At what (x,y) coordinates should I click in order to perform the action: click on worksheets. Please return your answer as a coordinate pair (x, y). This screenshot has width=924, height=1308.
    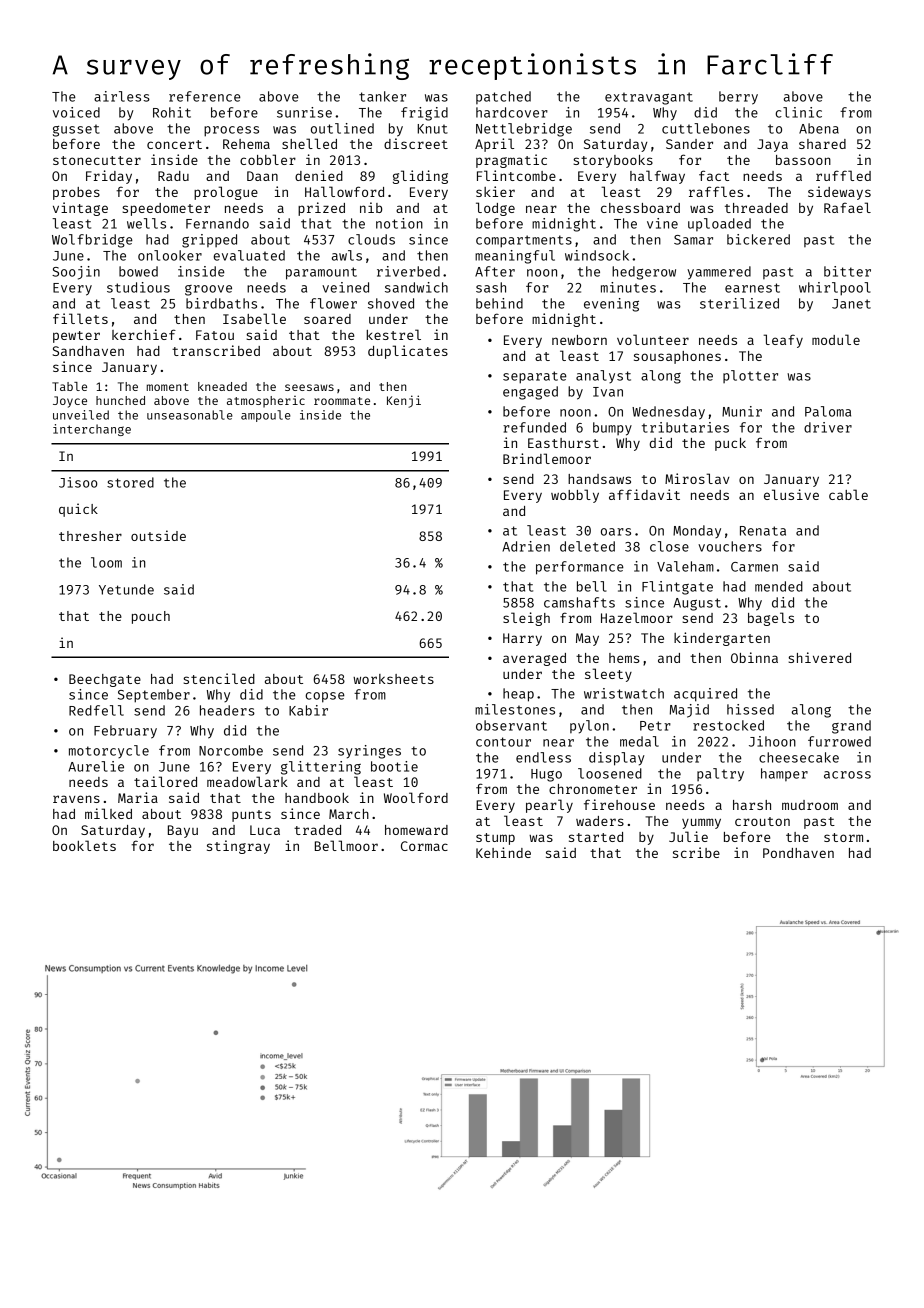
    Looking at the image, I should click on (393, 679).
